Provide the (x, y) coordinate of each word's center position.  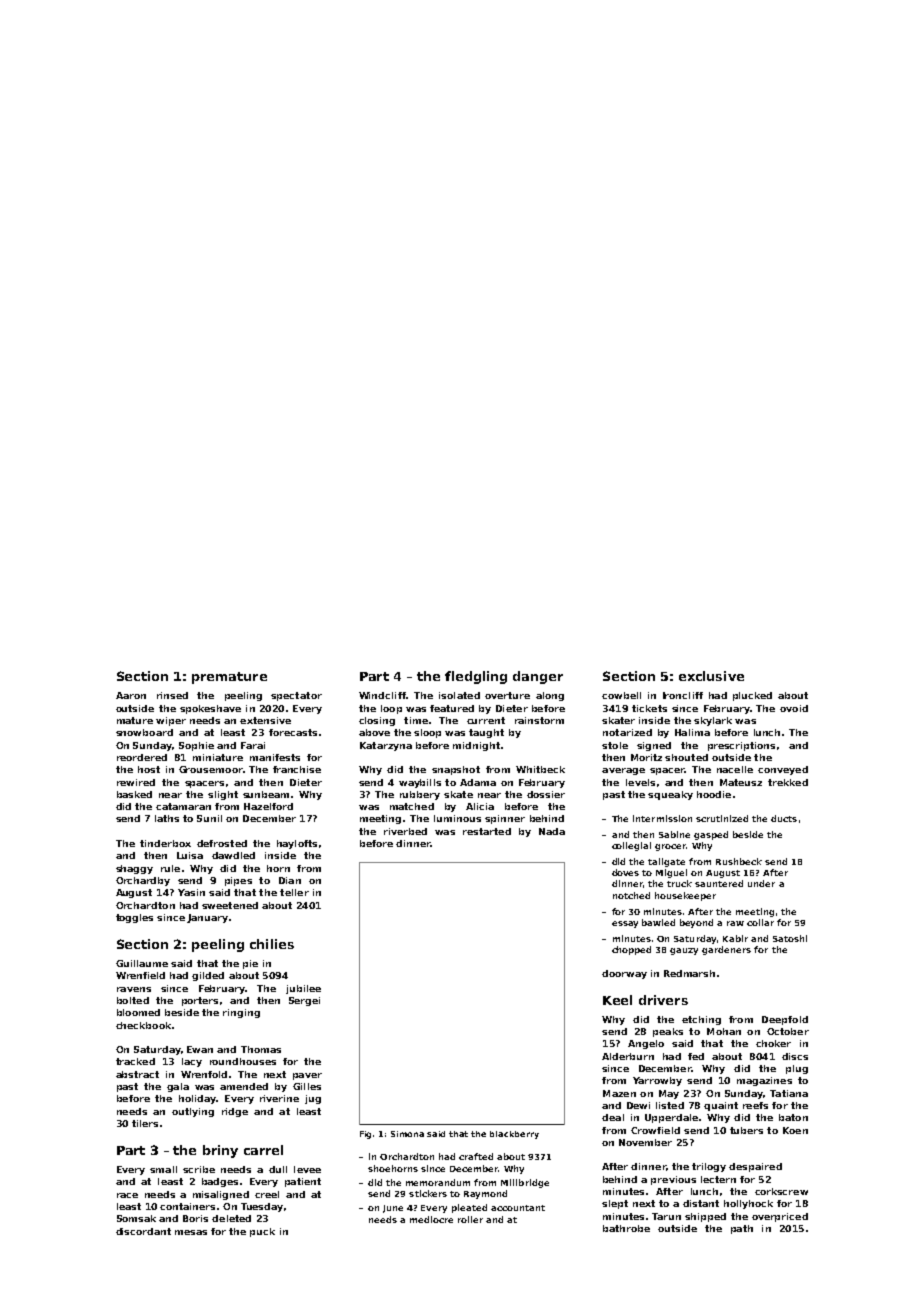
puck (262, 1232)
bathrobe (626, 1228)
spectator (296, 696)
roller (470, 1219)
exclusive (711, 676)
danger (538, 677)
